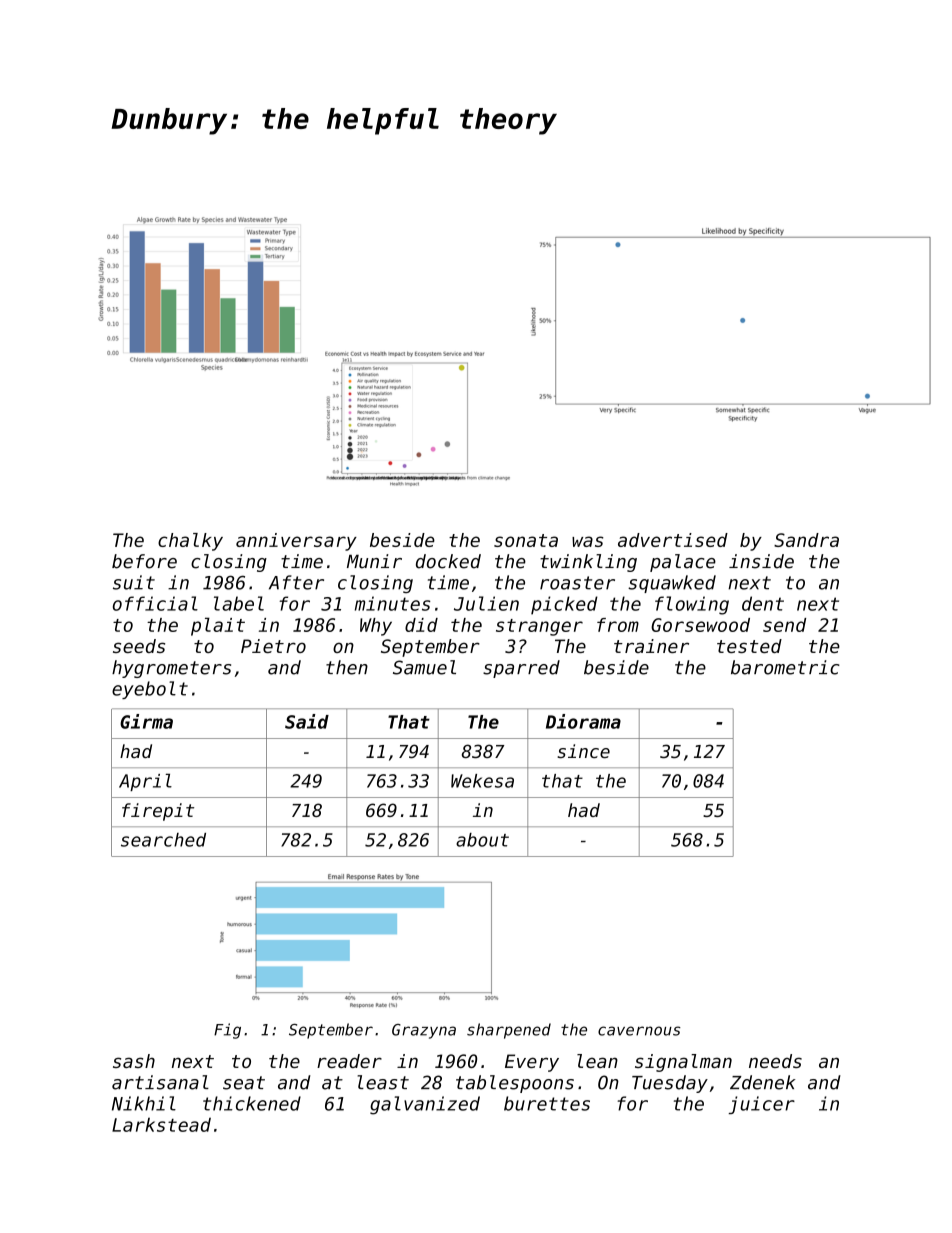 The width and height of the page is (952, 1233). I want to click on firepit, so click(158, 812).
